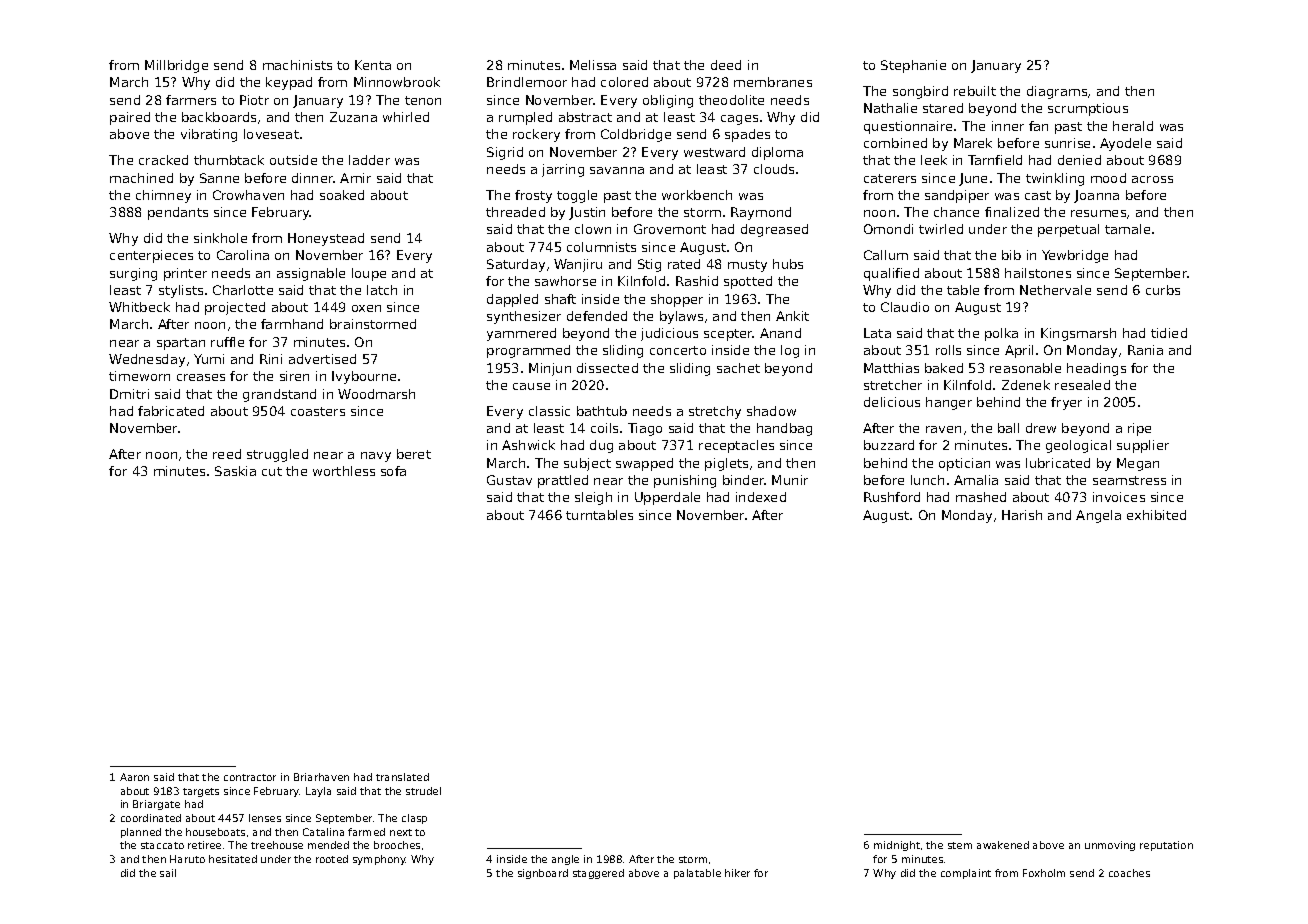 The height and width of the screenshot is (924, 1308). I want to click on indexed, so click(761, 497).
